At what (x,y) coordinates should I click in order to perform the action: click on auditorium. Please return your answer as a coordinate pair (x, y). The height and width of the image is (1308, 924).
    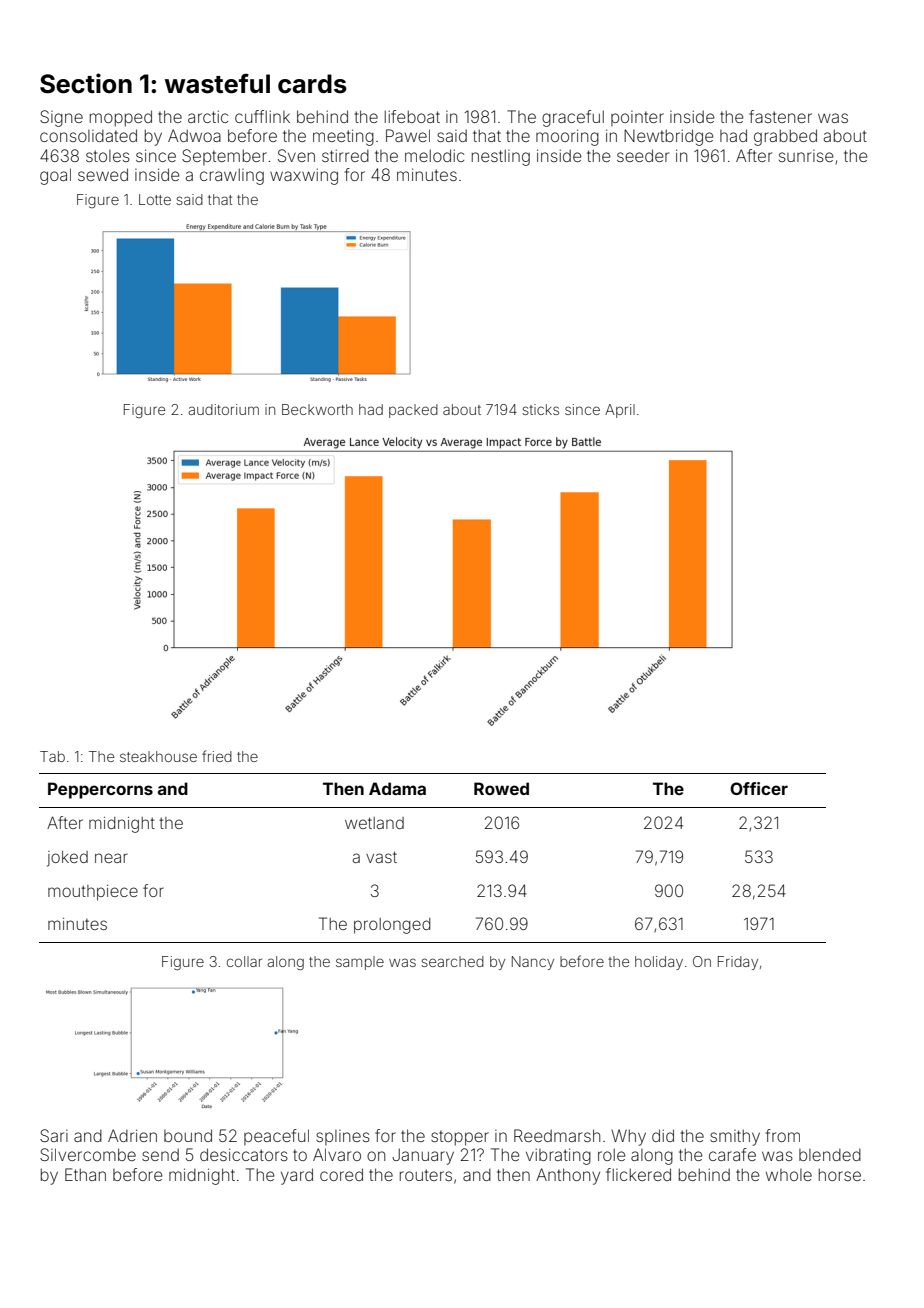
    Looking at the image, I should click on (223, 409).
